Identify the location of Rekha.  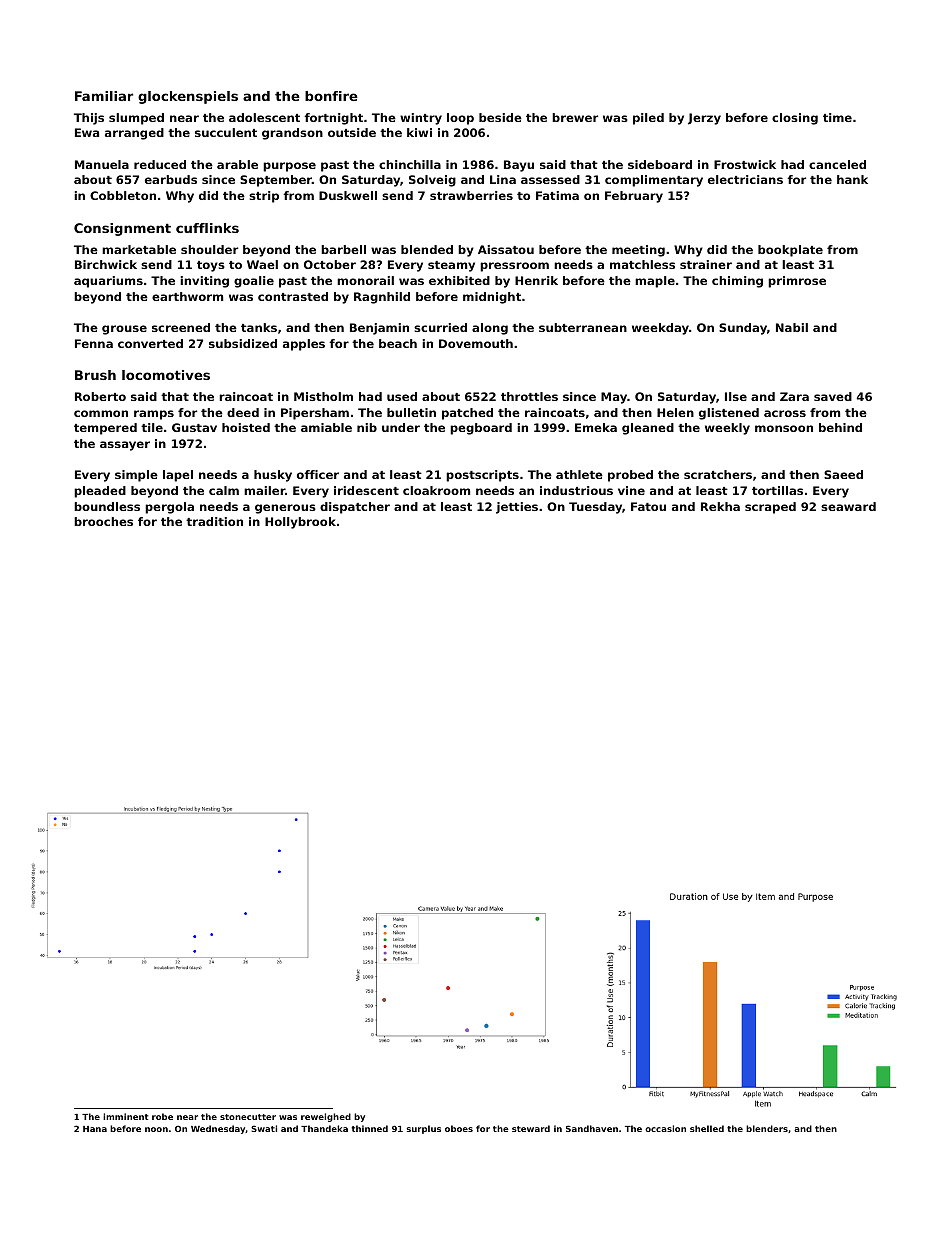
(720, 506).
